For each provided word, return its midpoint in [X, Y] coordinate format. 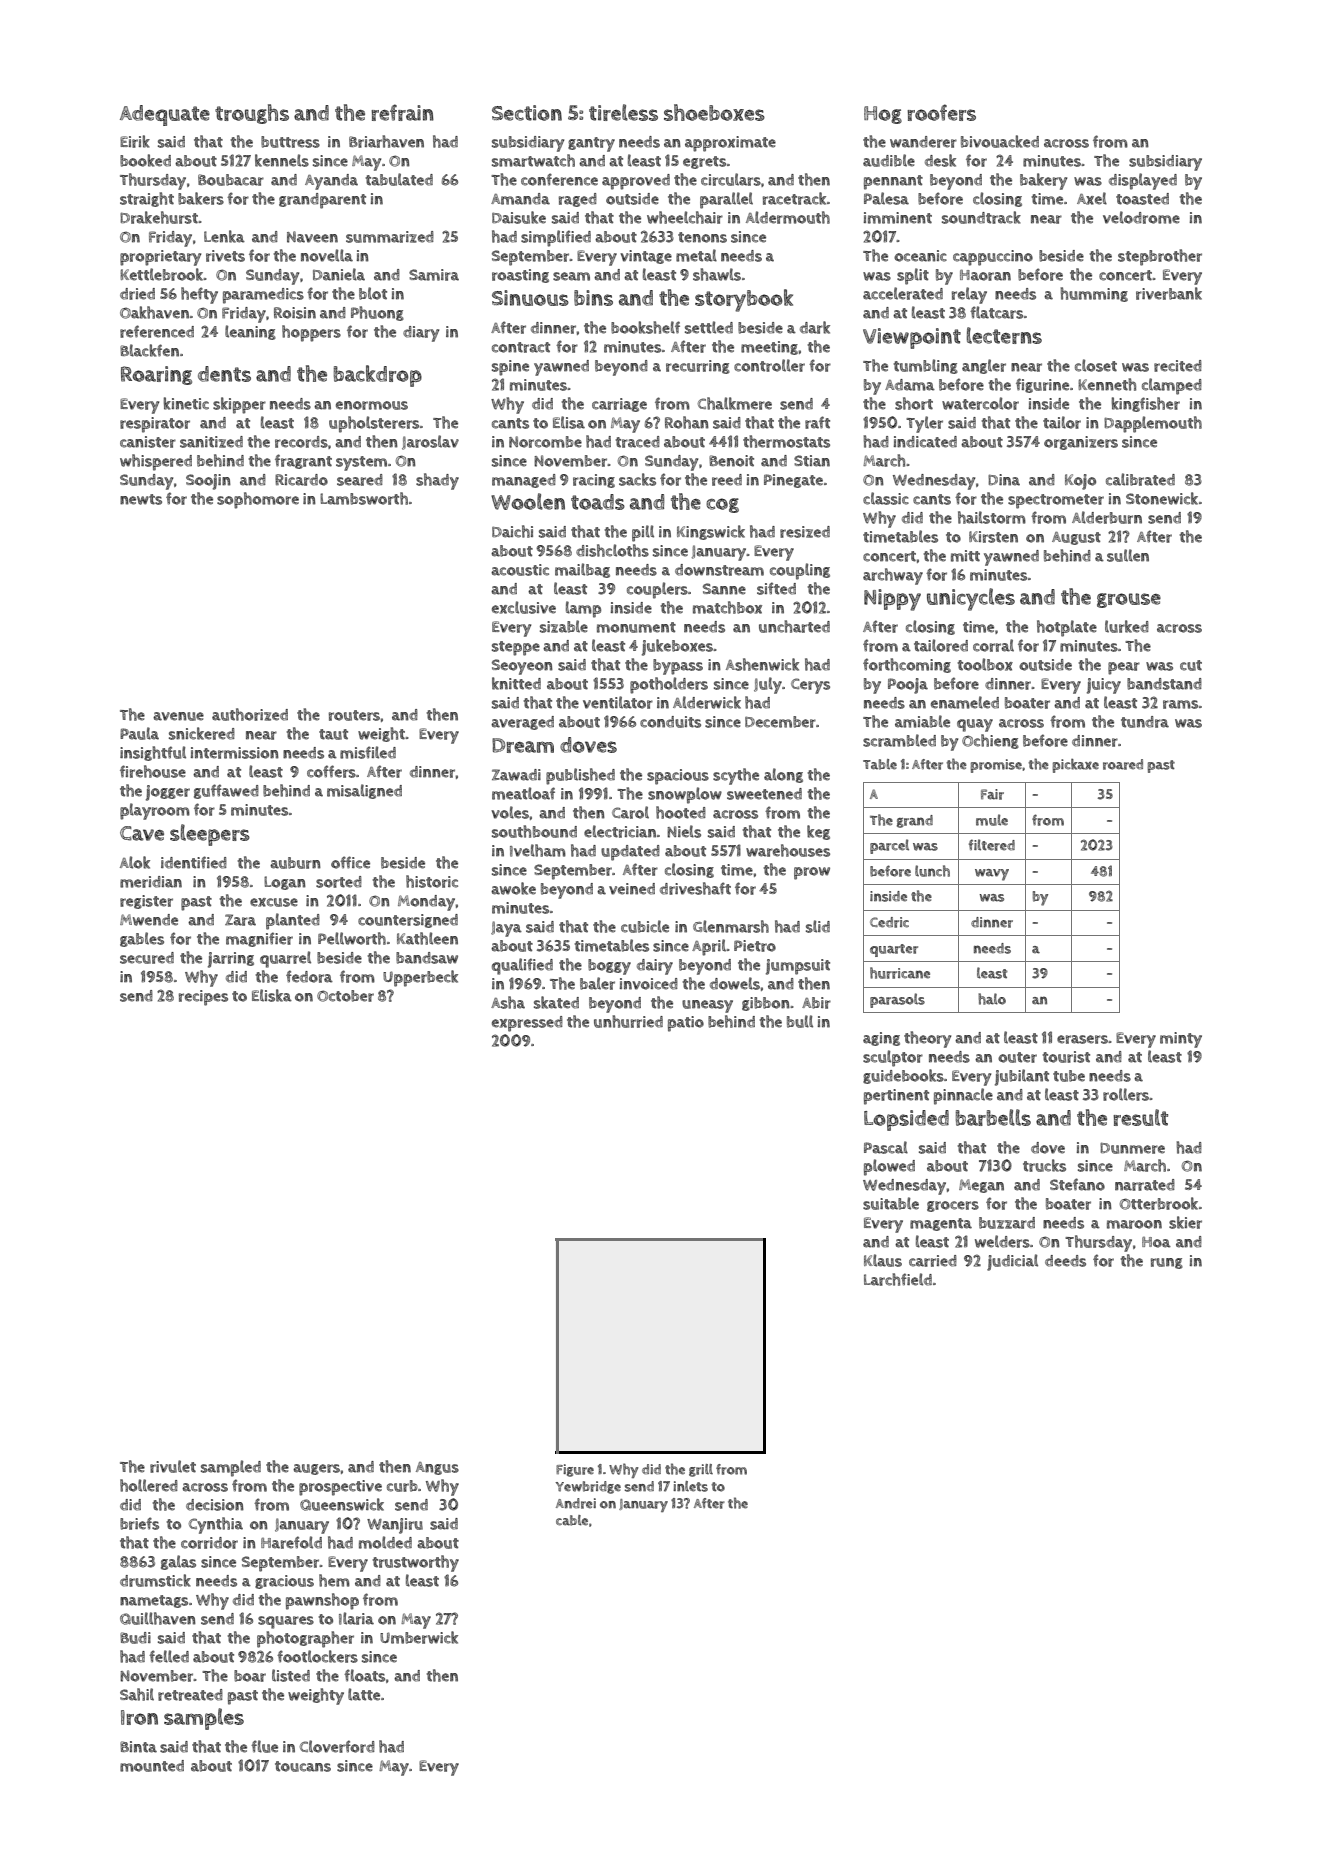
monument [636, 627]
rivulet [173, 1466]
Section [527, 113]
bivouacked [1000, 141]
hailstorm [992, 517]
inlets [690, 1486]
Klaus [883, 1260]
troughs [252, 114]
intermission [235, 753]
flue [264, 1746]
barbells [993, 1117]
